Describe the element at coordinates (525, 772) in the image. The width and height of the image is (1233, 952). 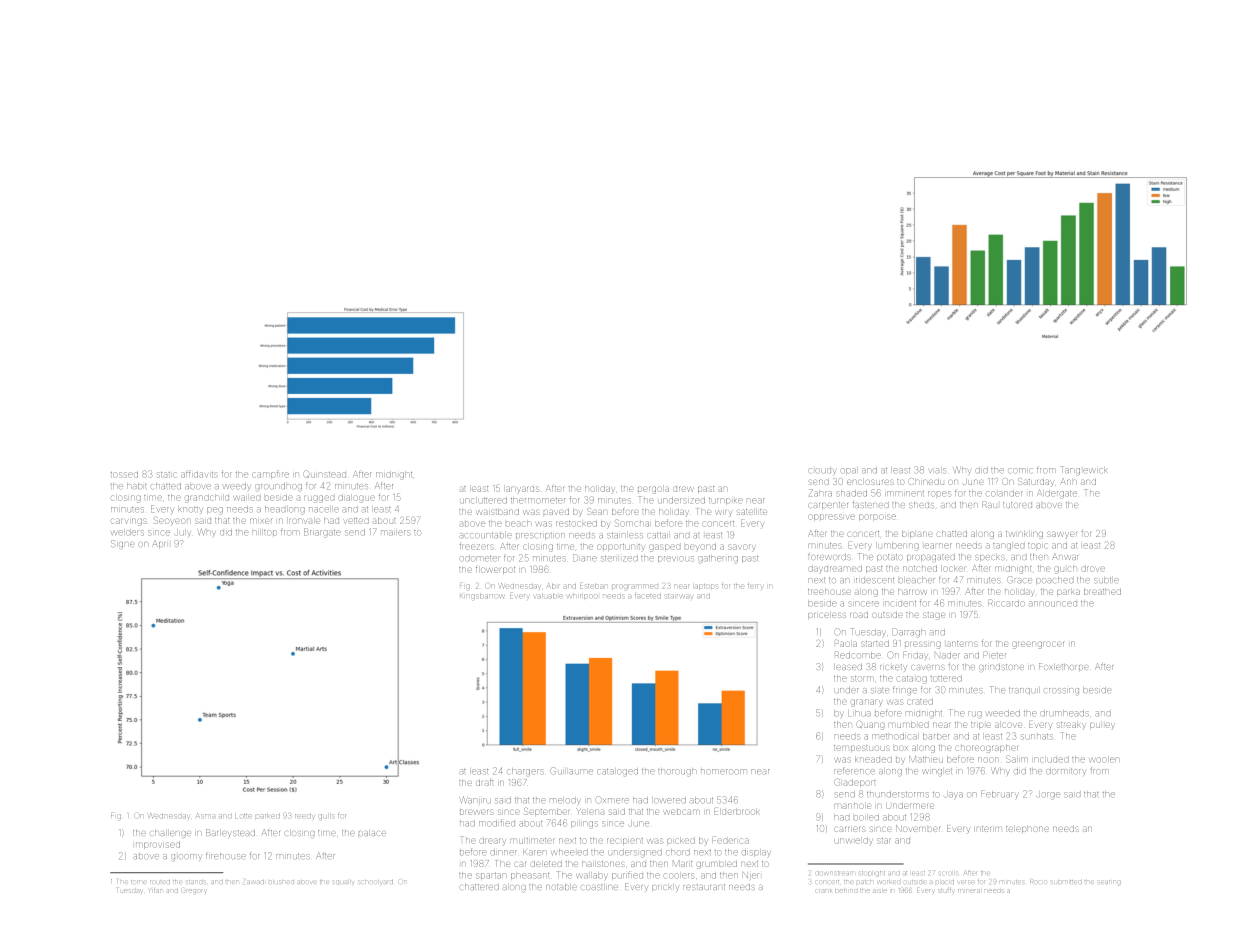
I see `chargers` at that location.
